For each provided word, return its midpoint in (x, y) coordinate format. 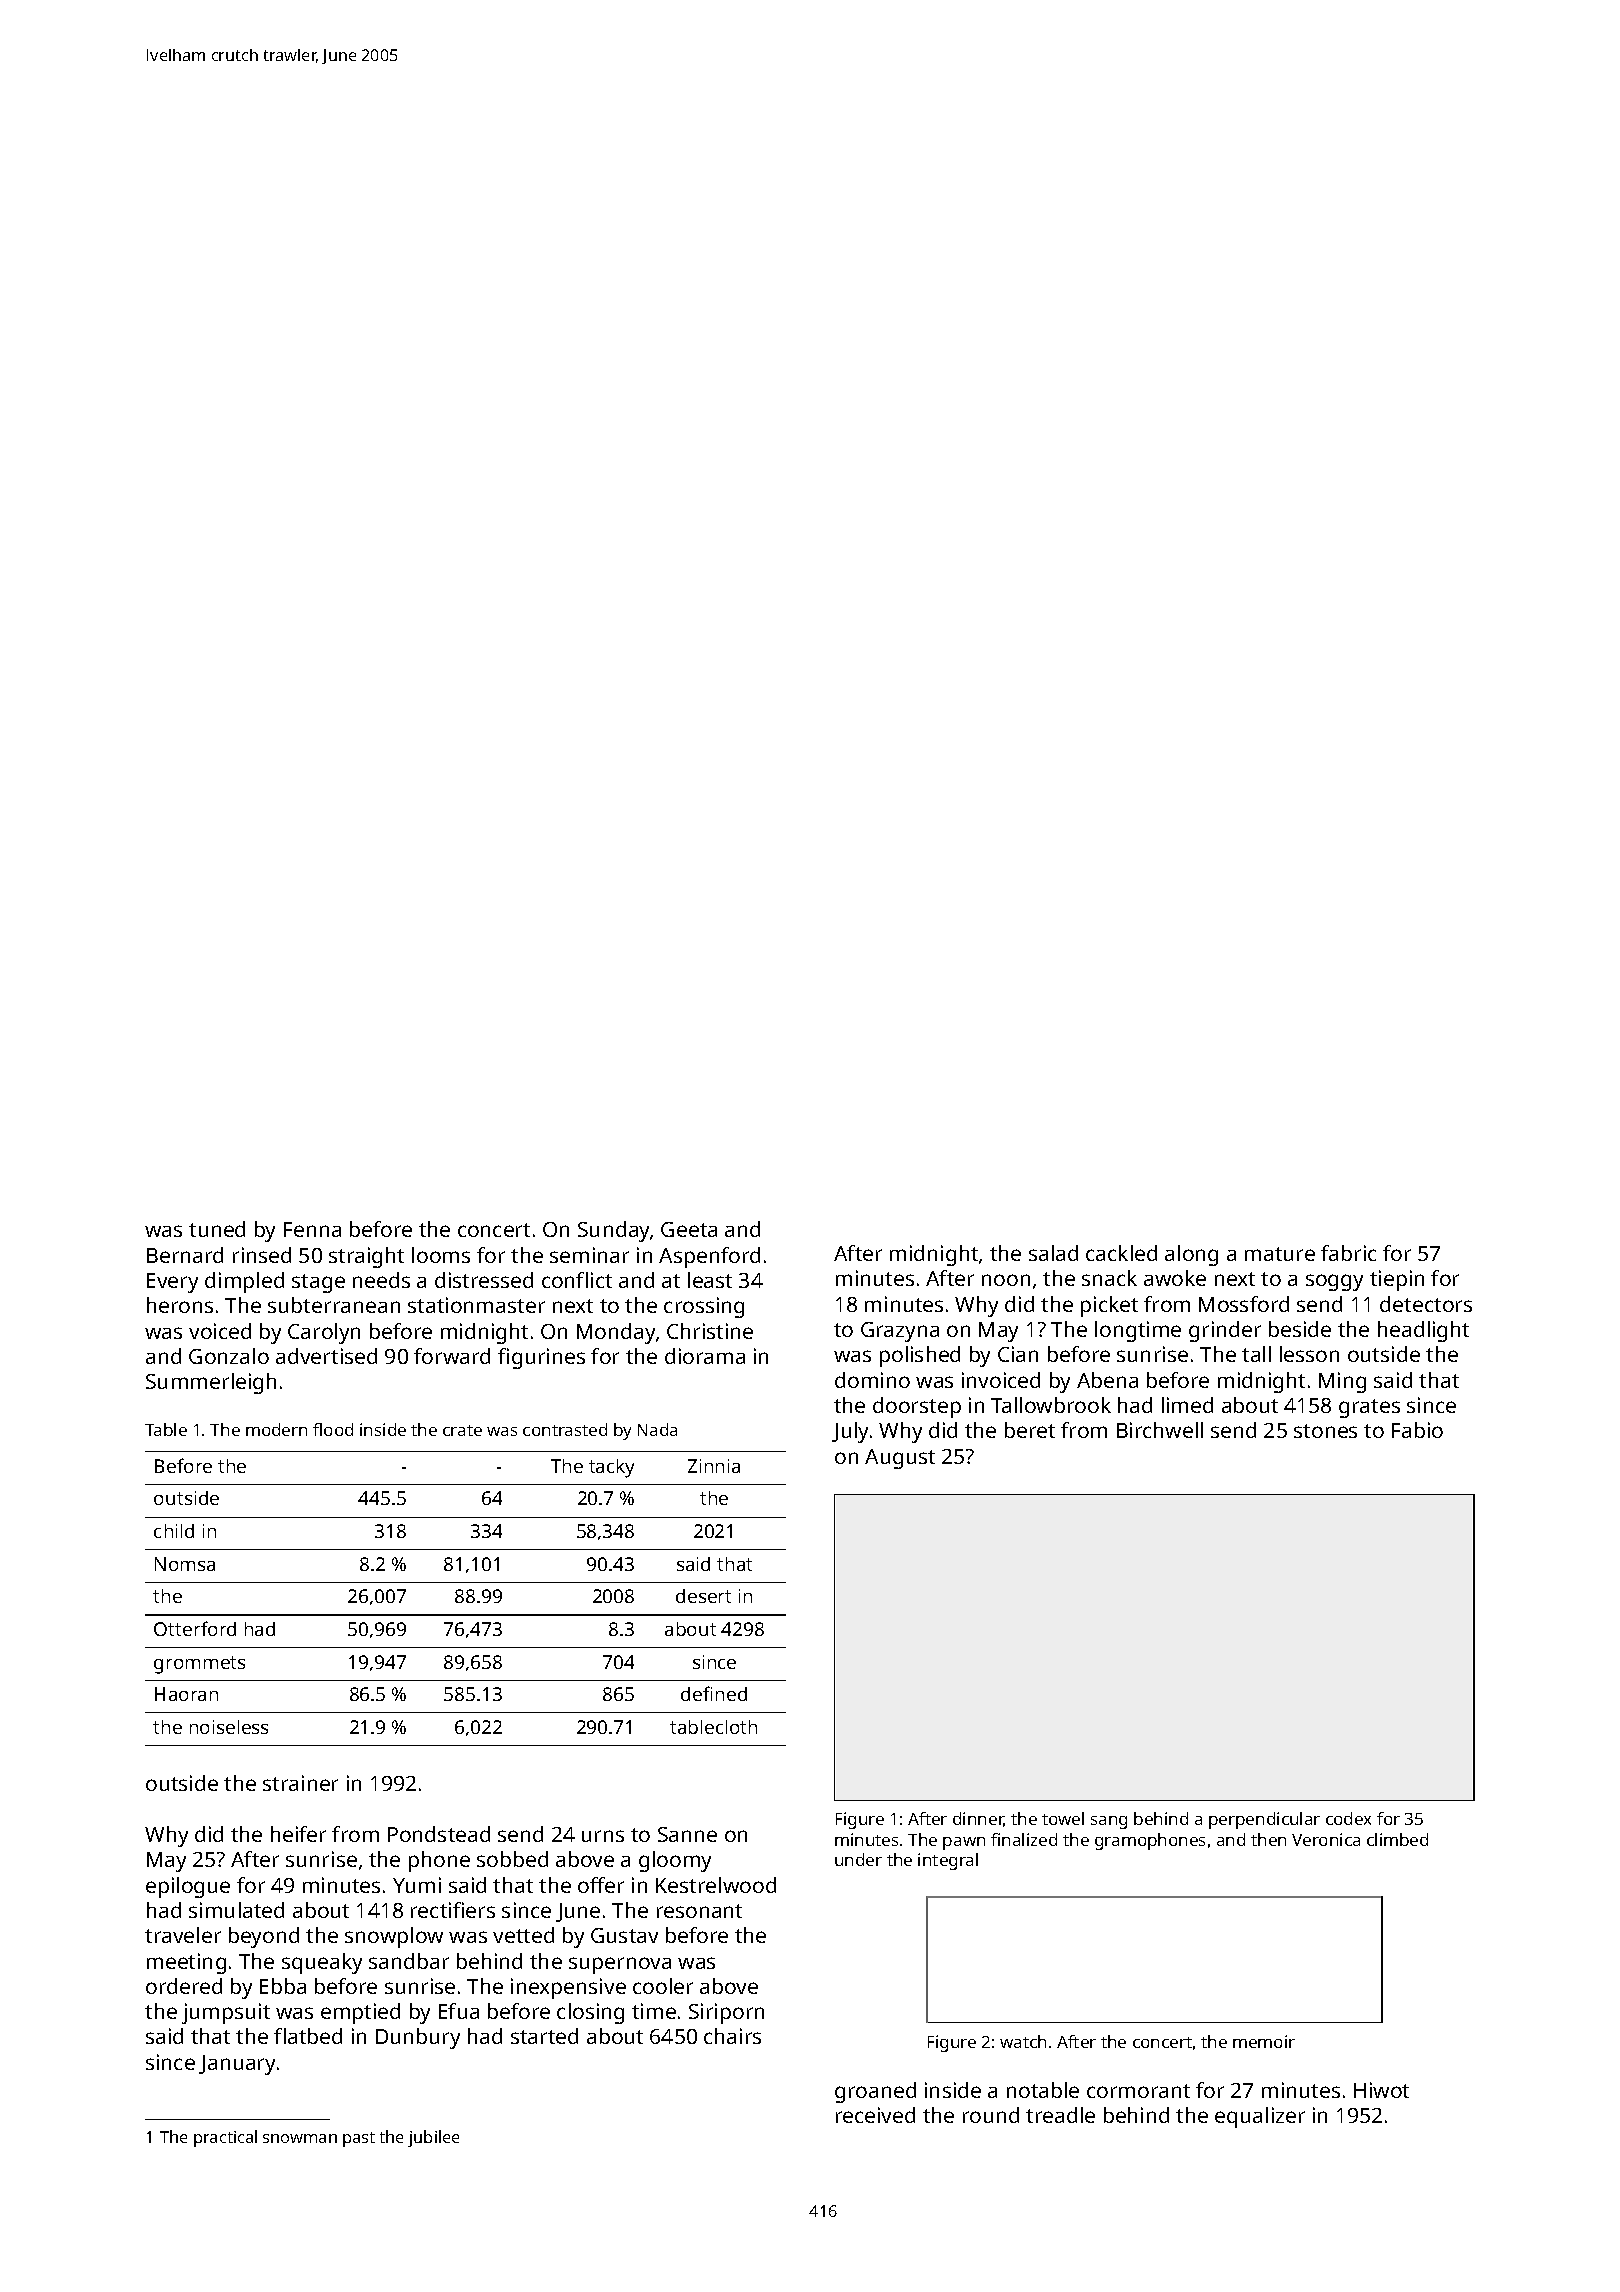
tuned (217, 1229)
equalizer (1260, 2117)
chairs (732, 2036)
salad (1053, 1253)
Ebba (283, 1986)
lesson (1309, 1354)
